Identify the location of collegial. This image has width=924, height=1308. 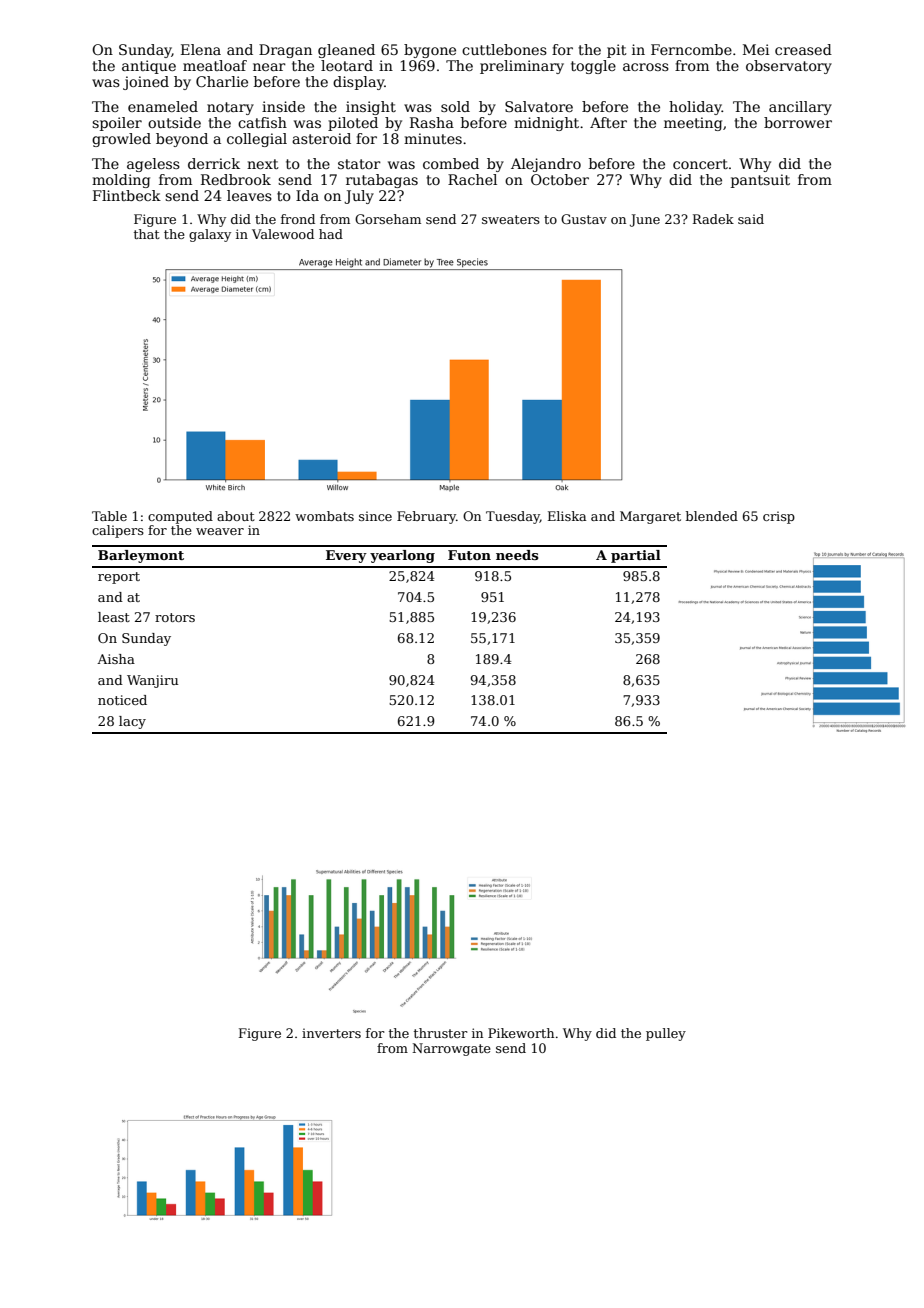
(257, 140).
